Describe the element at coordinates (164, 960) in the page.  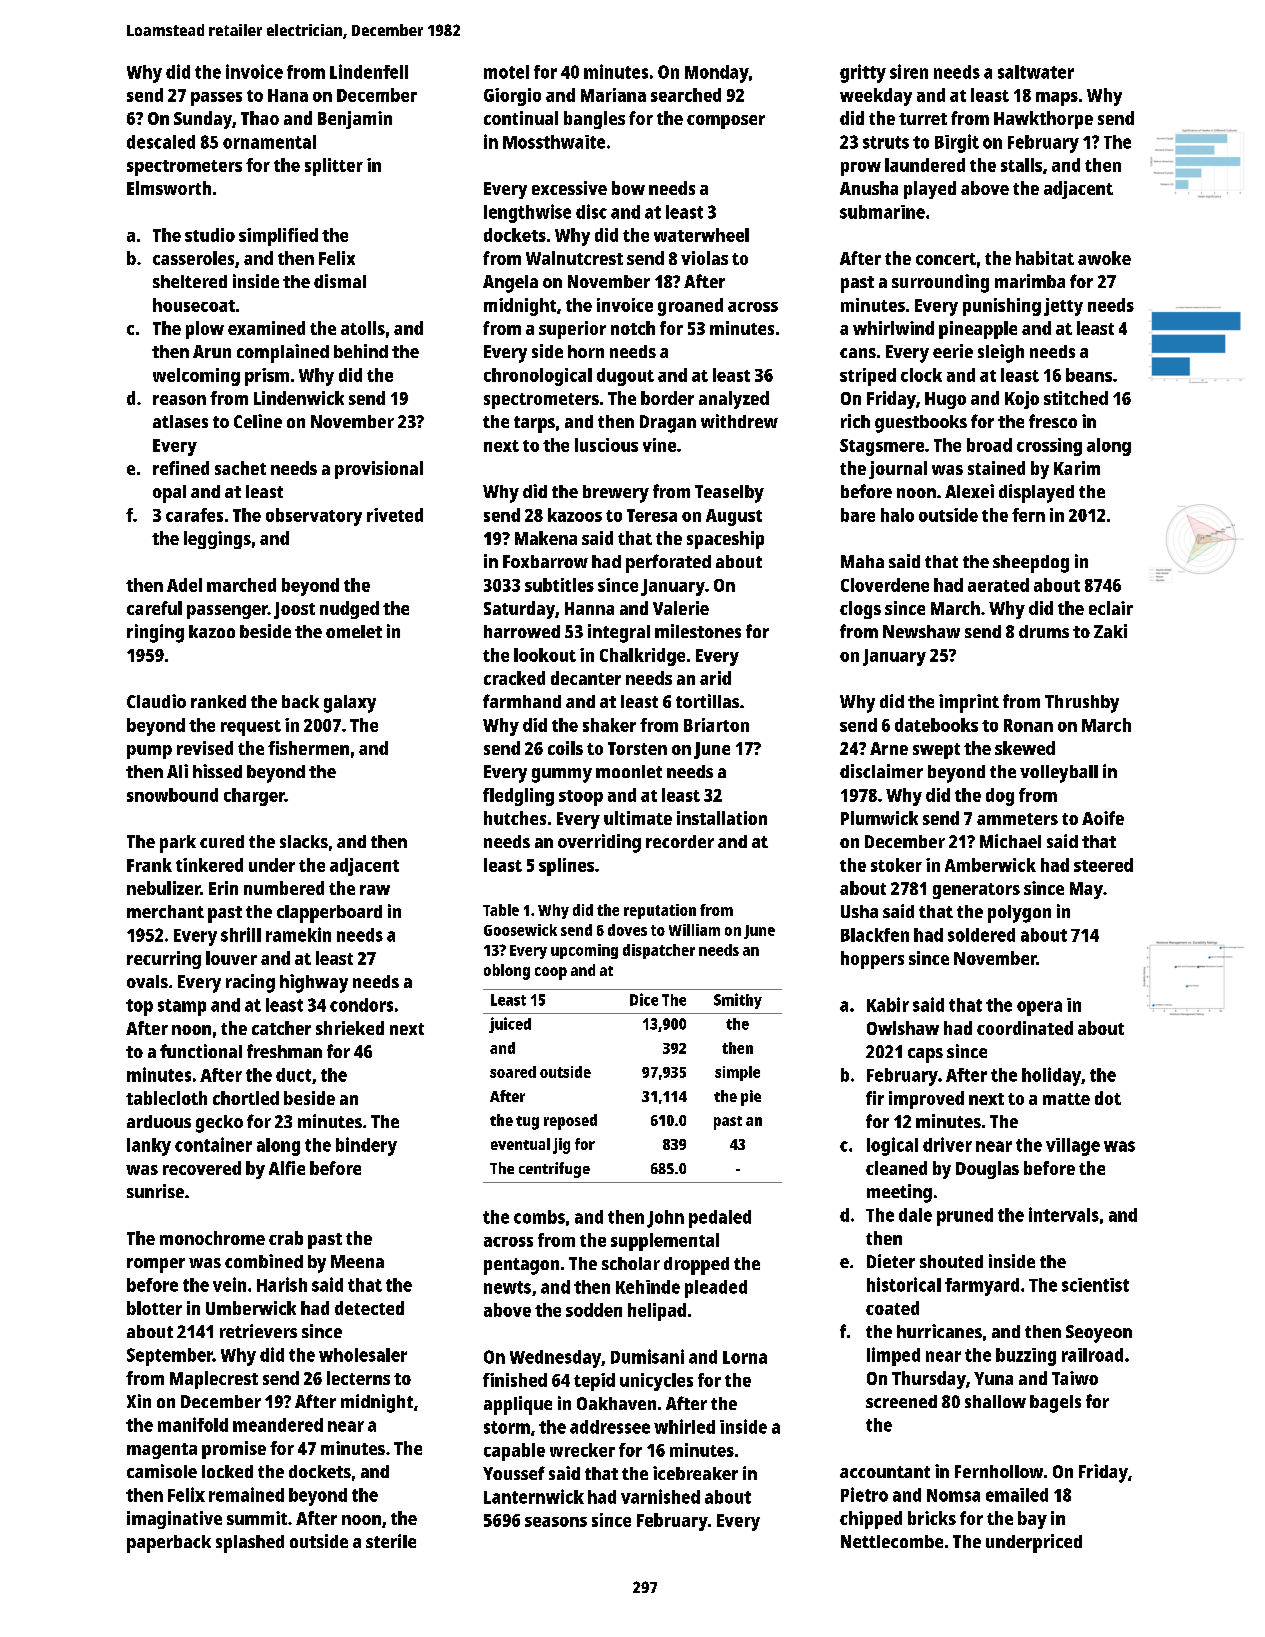
I see `recurring` at that location.
